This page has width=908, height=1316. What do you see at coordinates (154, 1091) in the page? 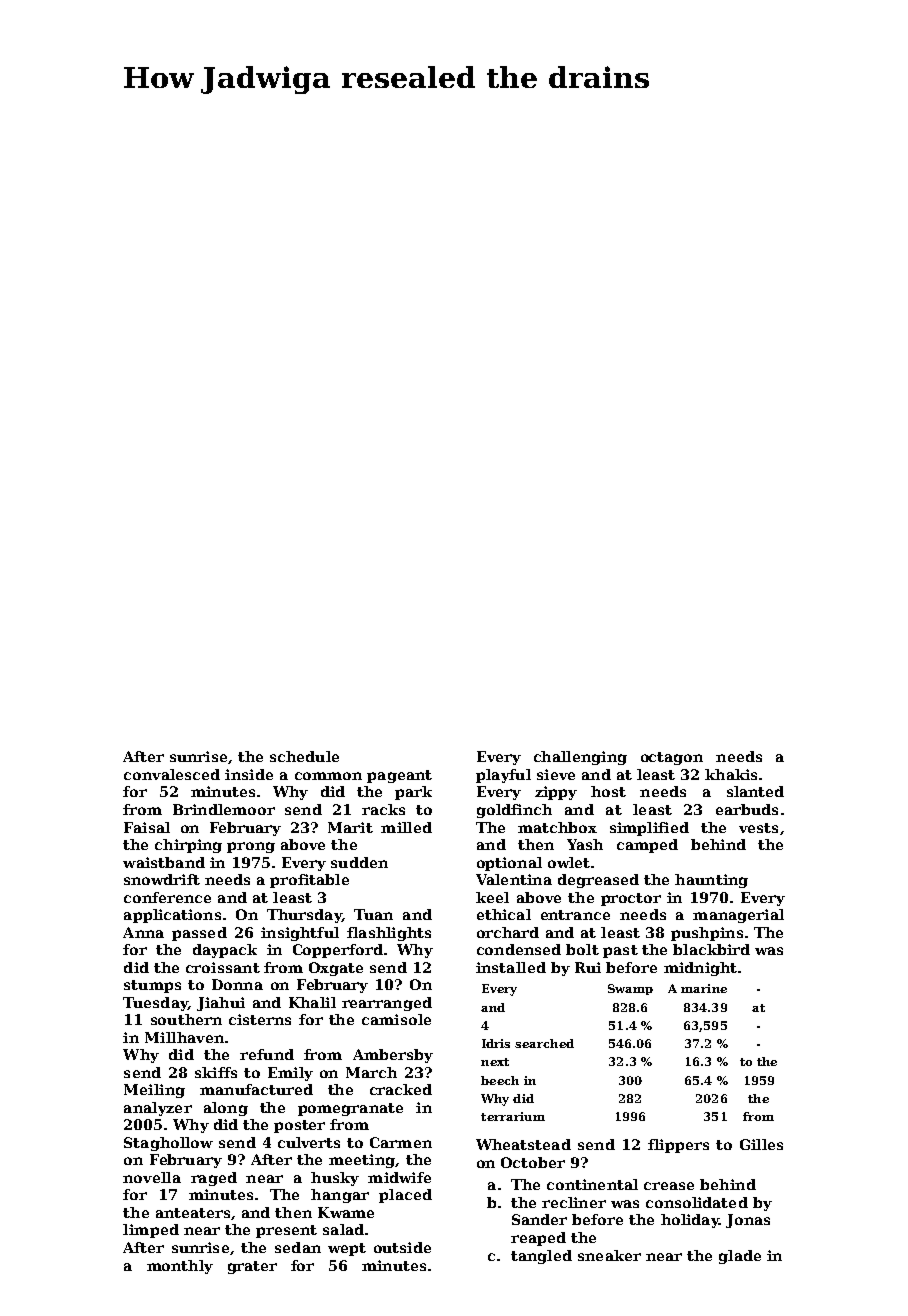
I see `Meiling` at bounding box center [154, 1091].
